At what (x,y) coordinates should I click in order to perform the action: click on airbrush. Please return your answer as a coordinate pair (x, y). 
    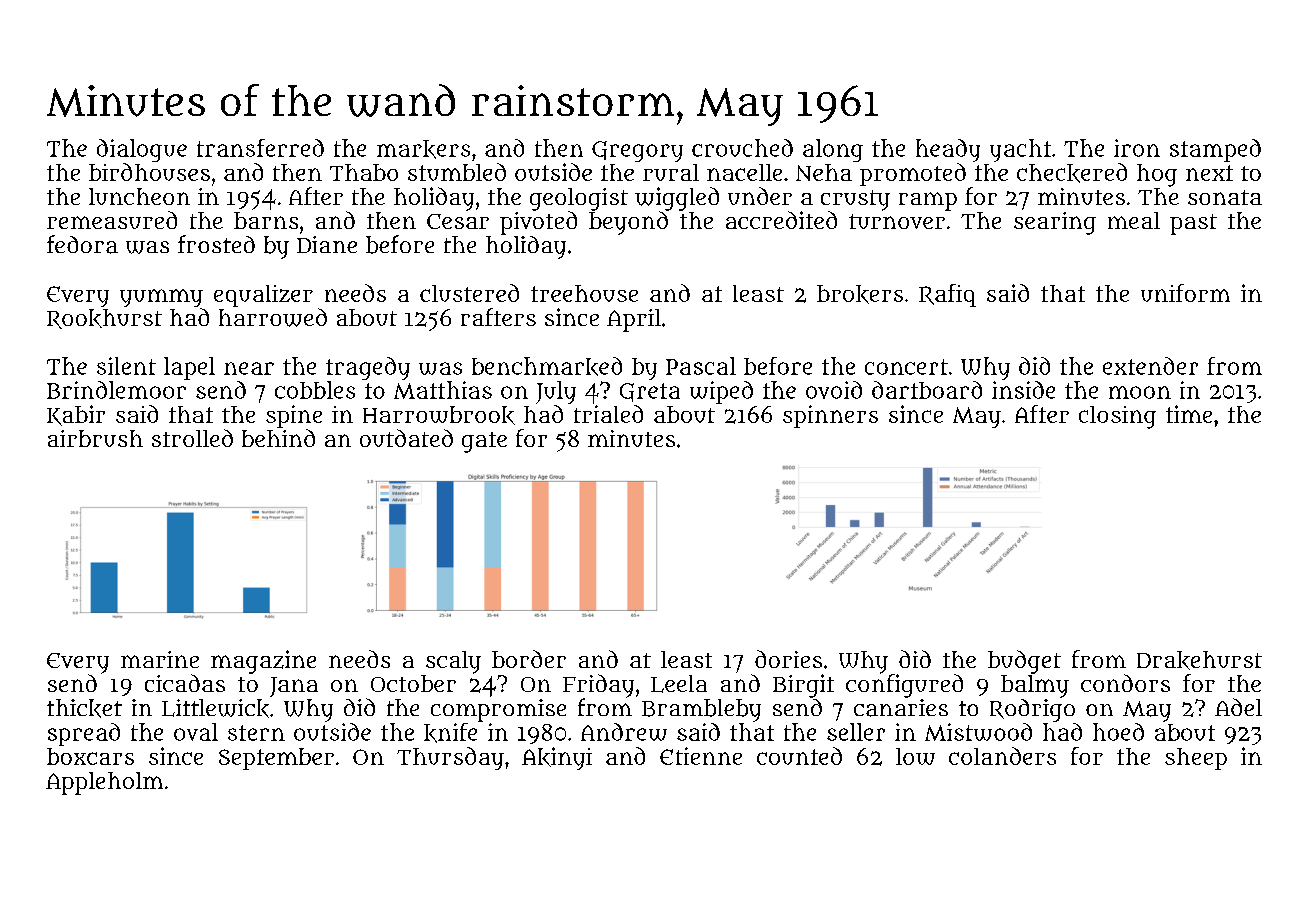
    Looking at the image, I should click on (95, 438).
